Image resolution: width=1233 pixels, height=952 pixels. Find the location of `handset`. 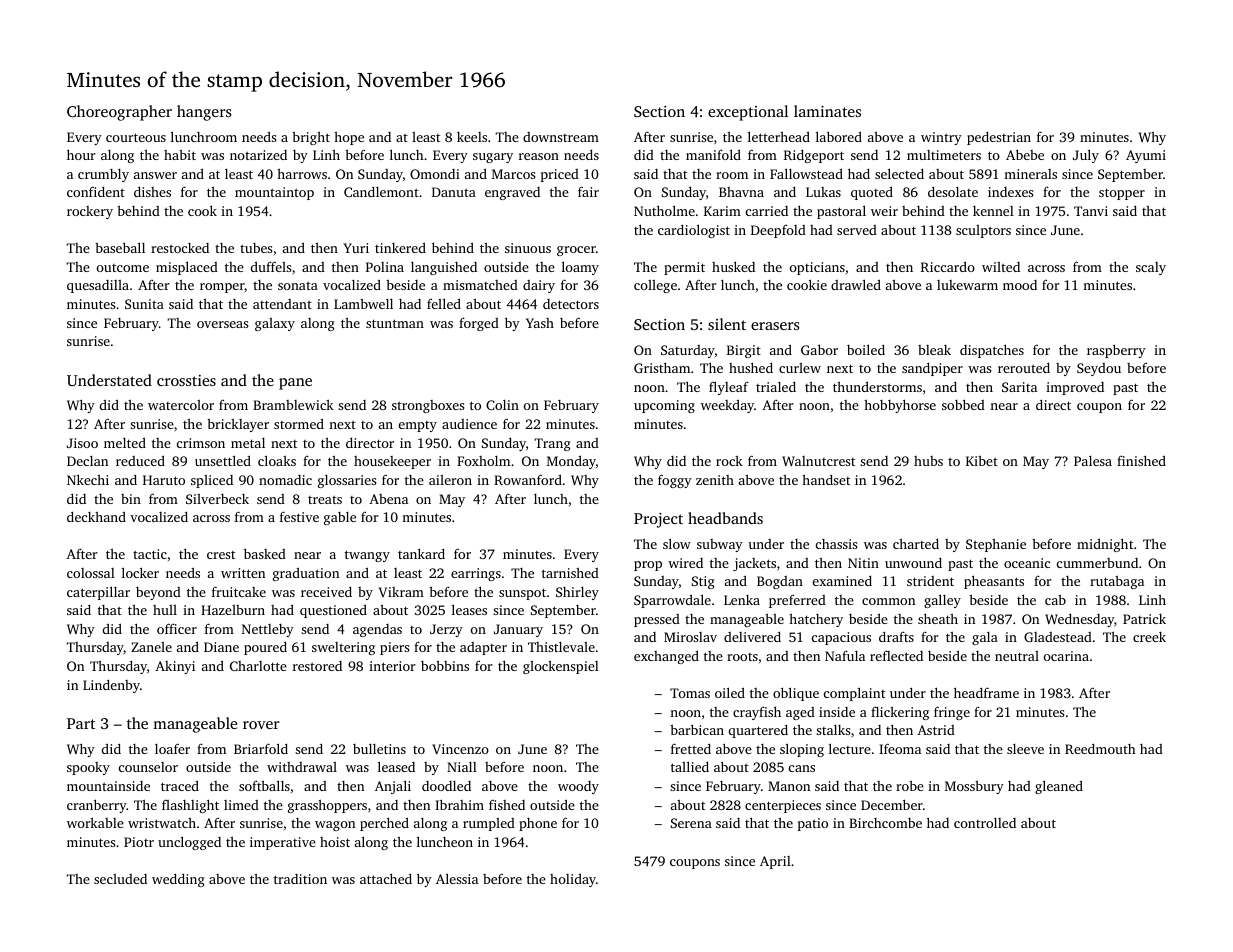

handset is located at coordinates (826, 479).
